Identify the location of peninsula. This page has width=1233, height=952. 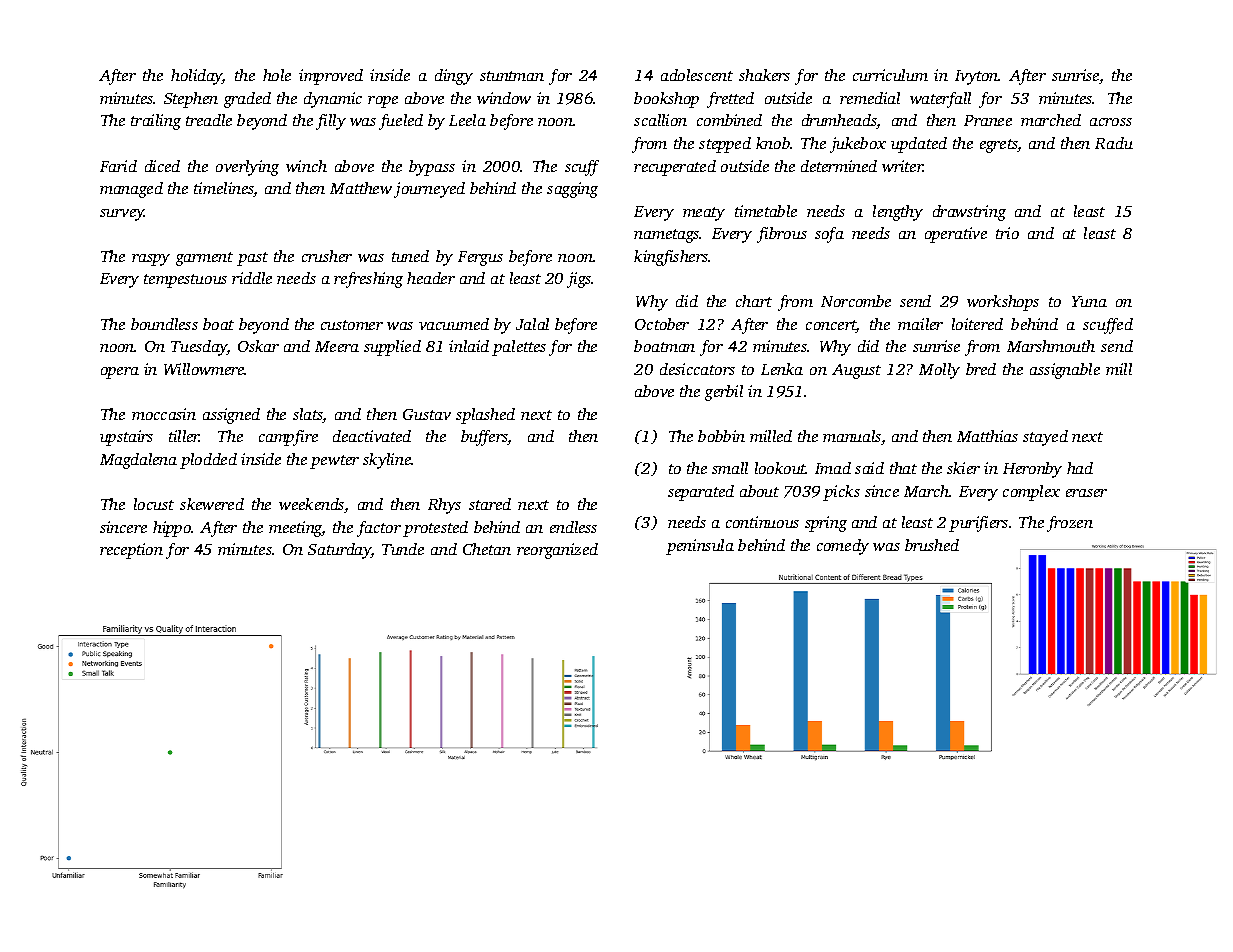
(700, 547).
